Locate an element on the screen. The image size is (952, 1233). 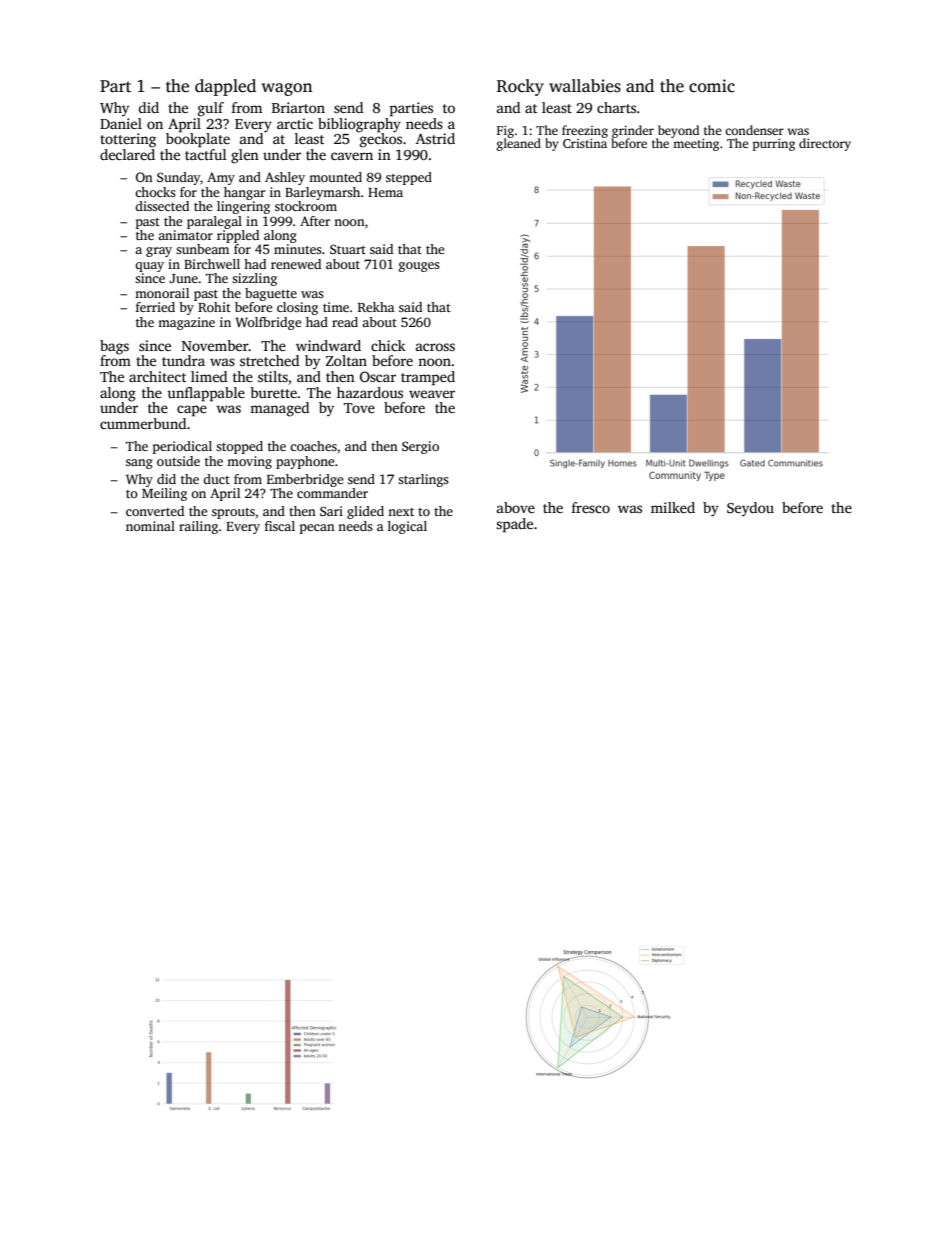
wagon is located at coordinates (286, 89).
